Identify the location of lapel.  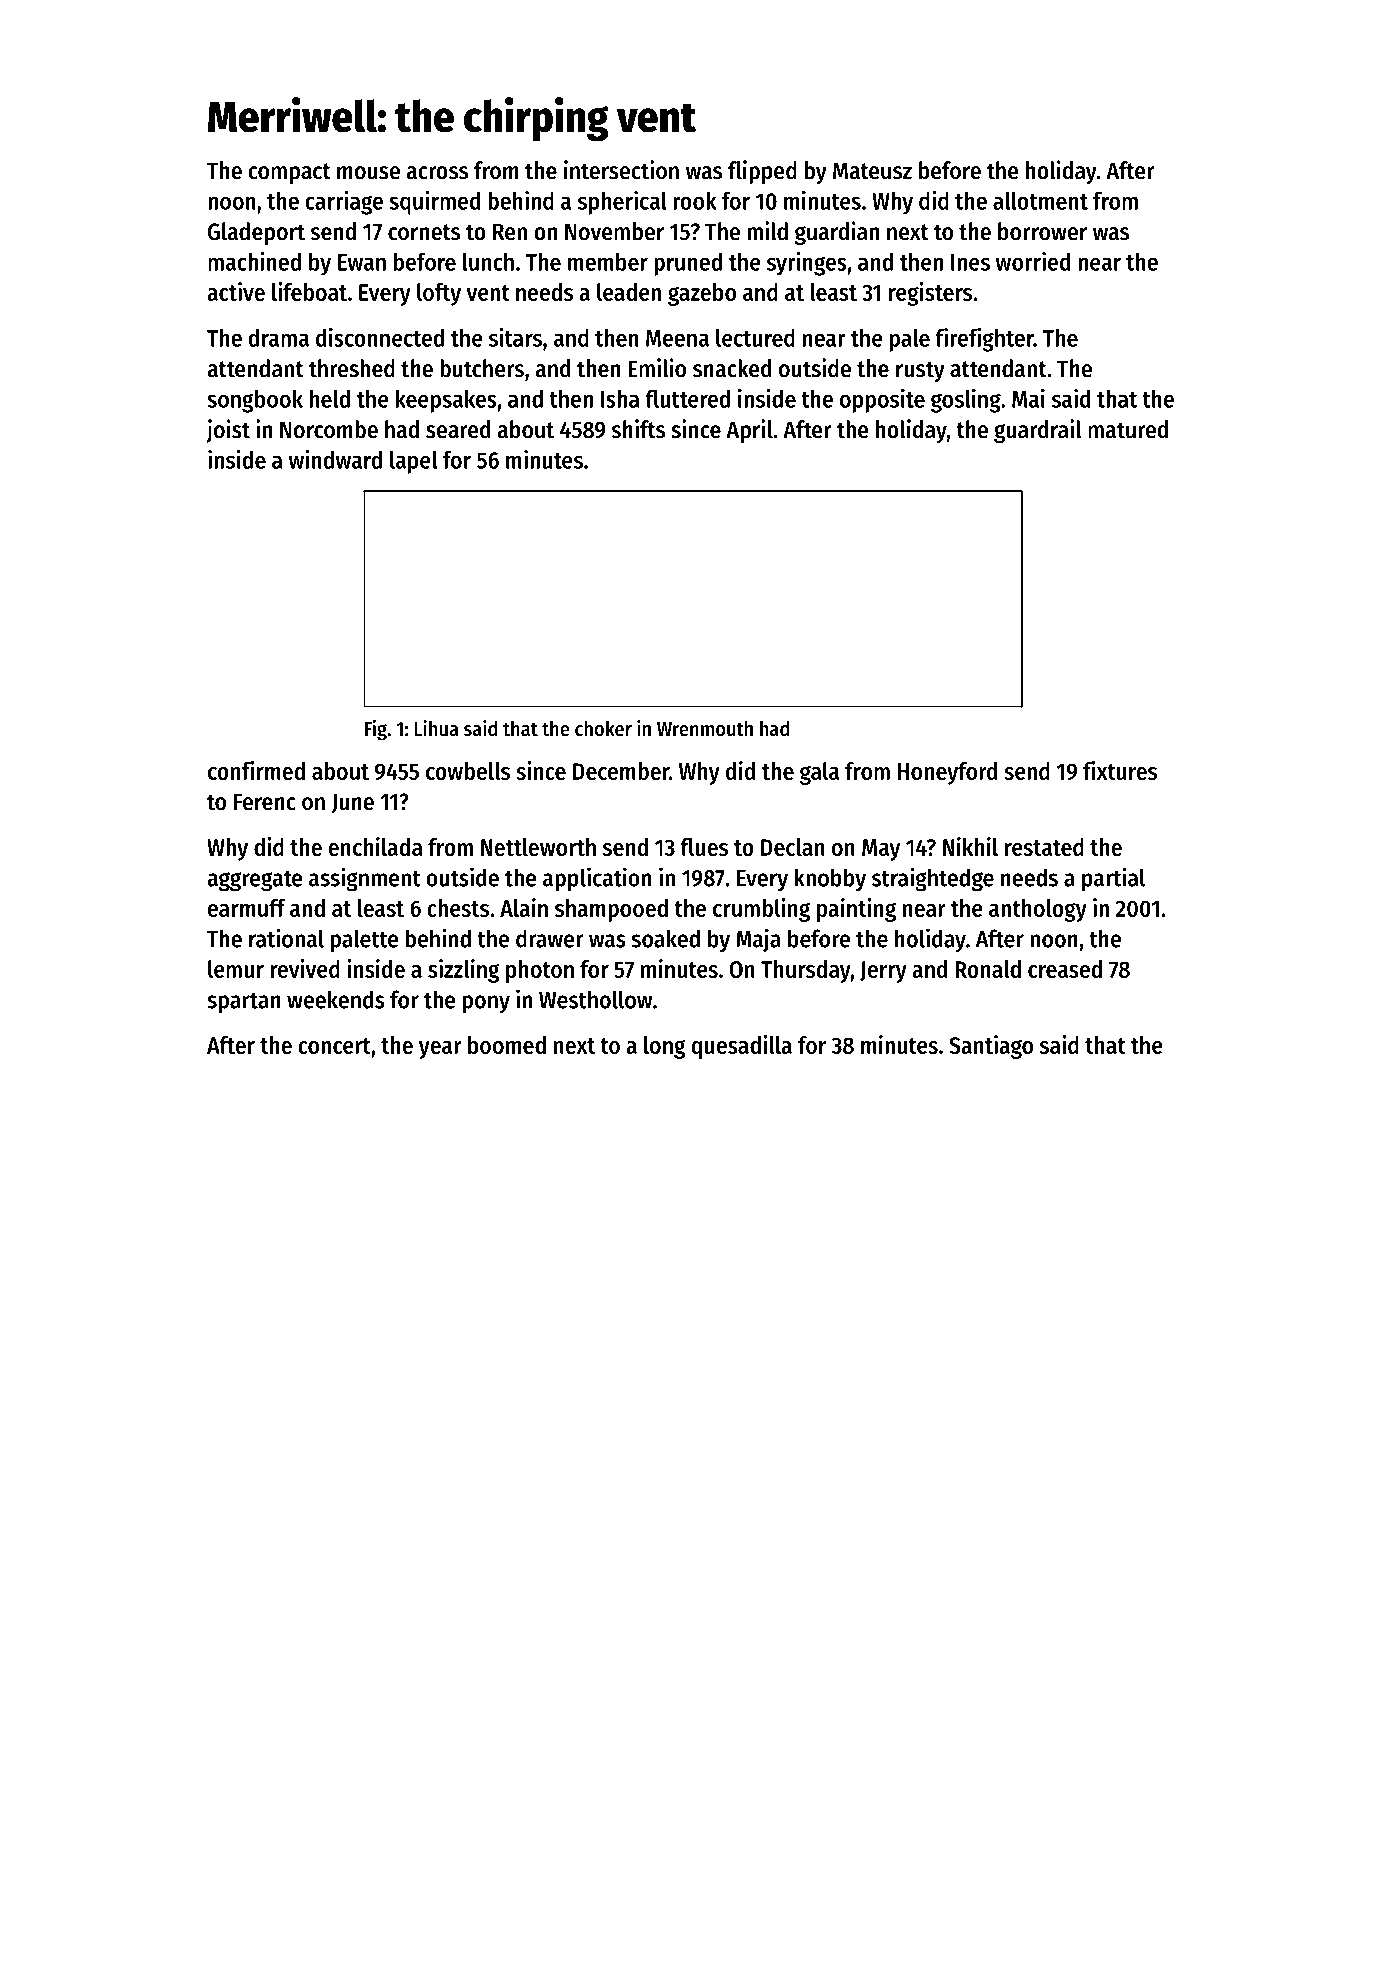
(413, 462).
